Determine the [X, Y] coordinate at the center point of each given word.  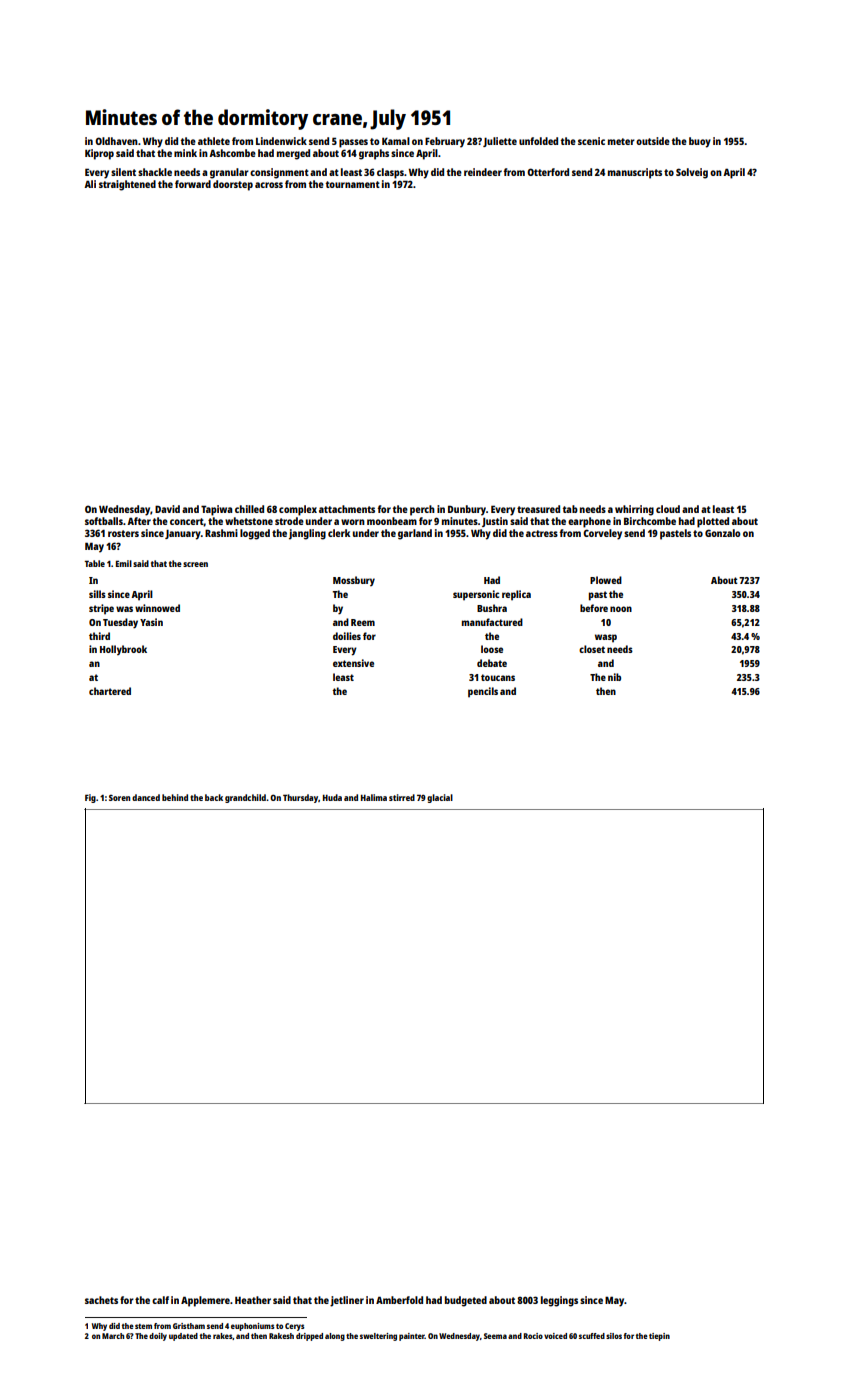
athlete [214, 141]
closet [592, 649]
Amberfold [399, 1300]
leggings [559, 1301]
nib [614, 677]
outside [653, 141]
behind [175, 797]
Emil [124, 563]
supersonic [476, 595]
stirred [402, 797]
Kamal [396, 141]
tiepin [659, 1337]
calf [160, 1300]
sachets [101, 1300]
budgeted [466, 1301]
